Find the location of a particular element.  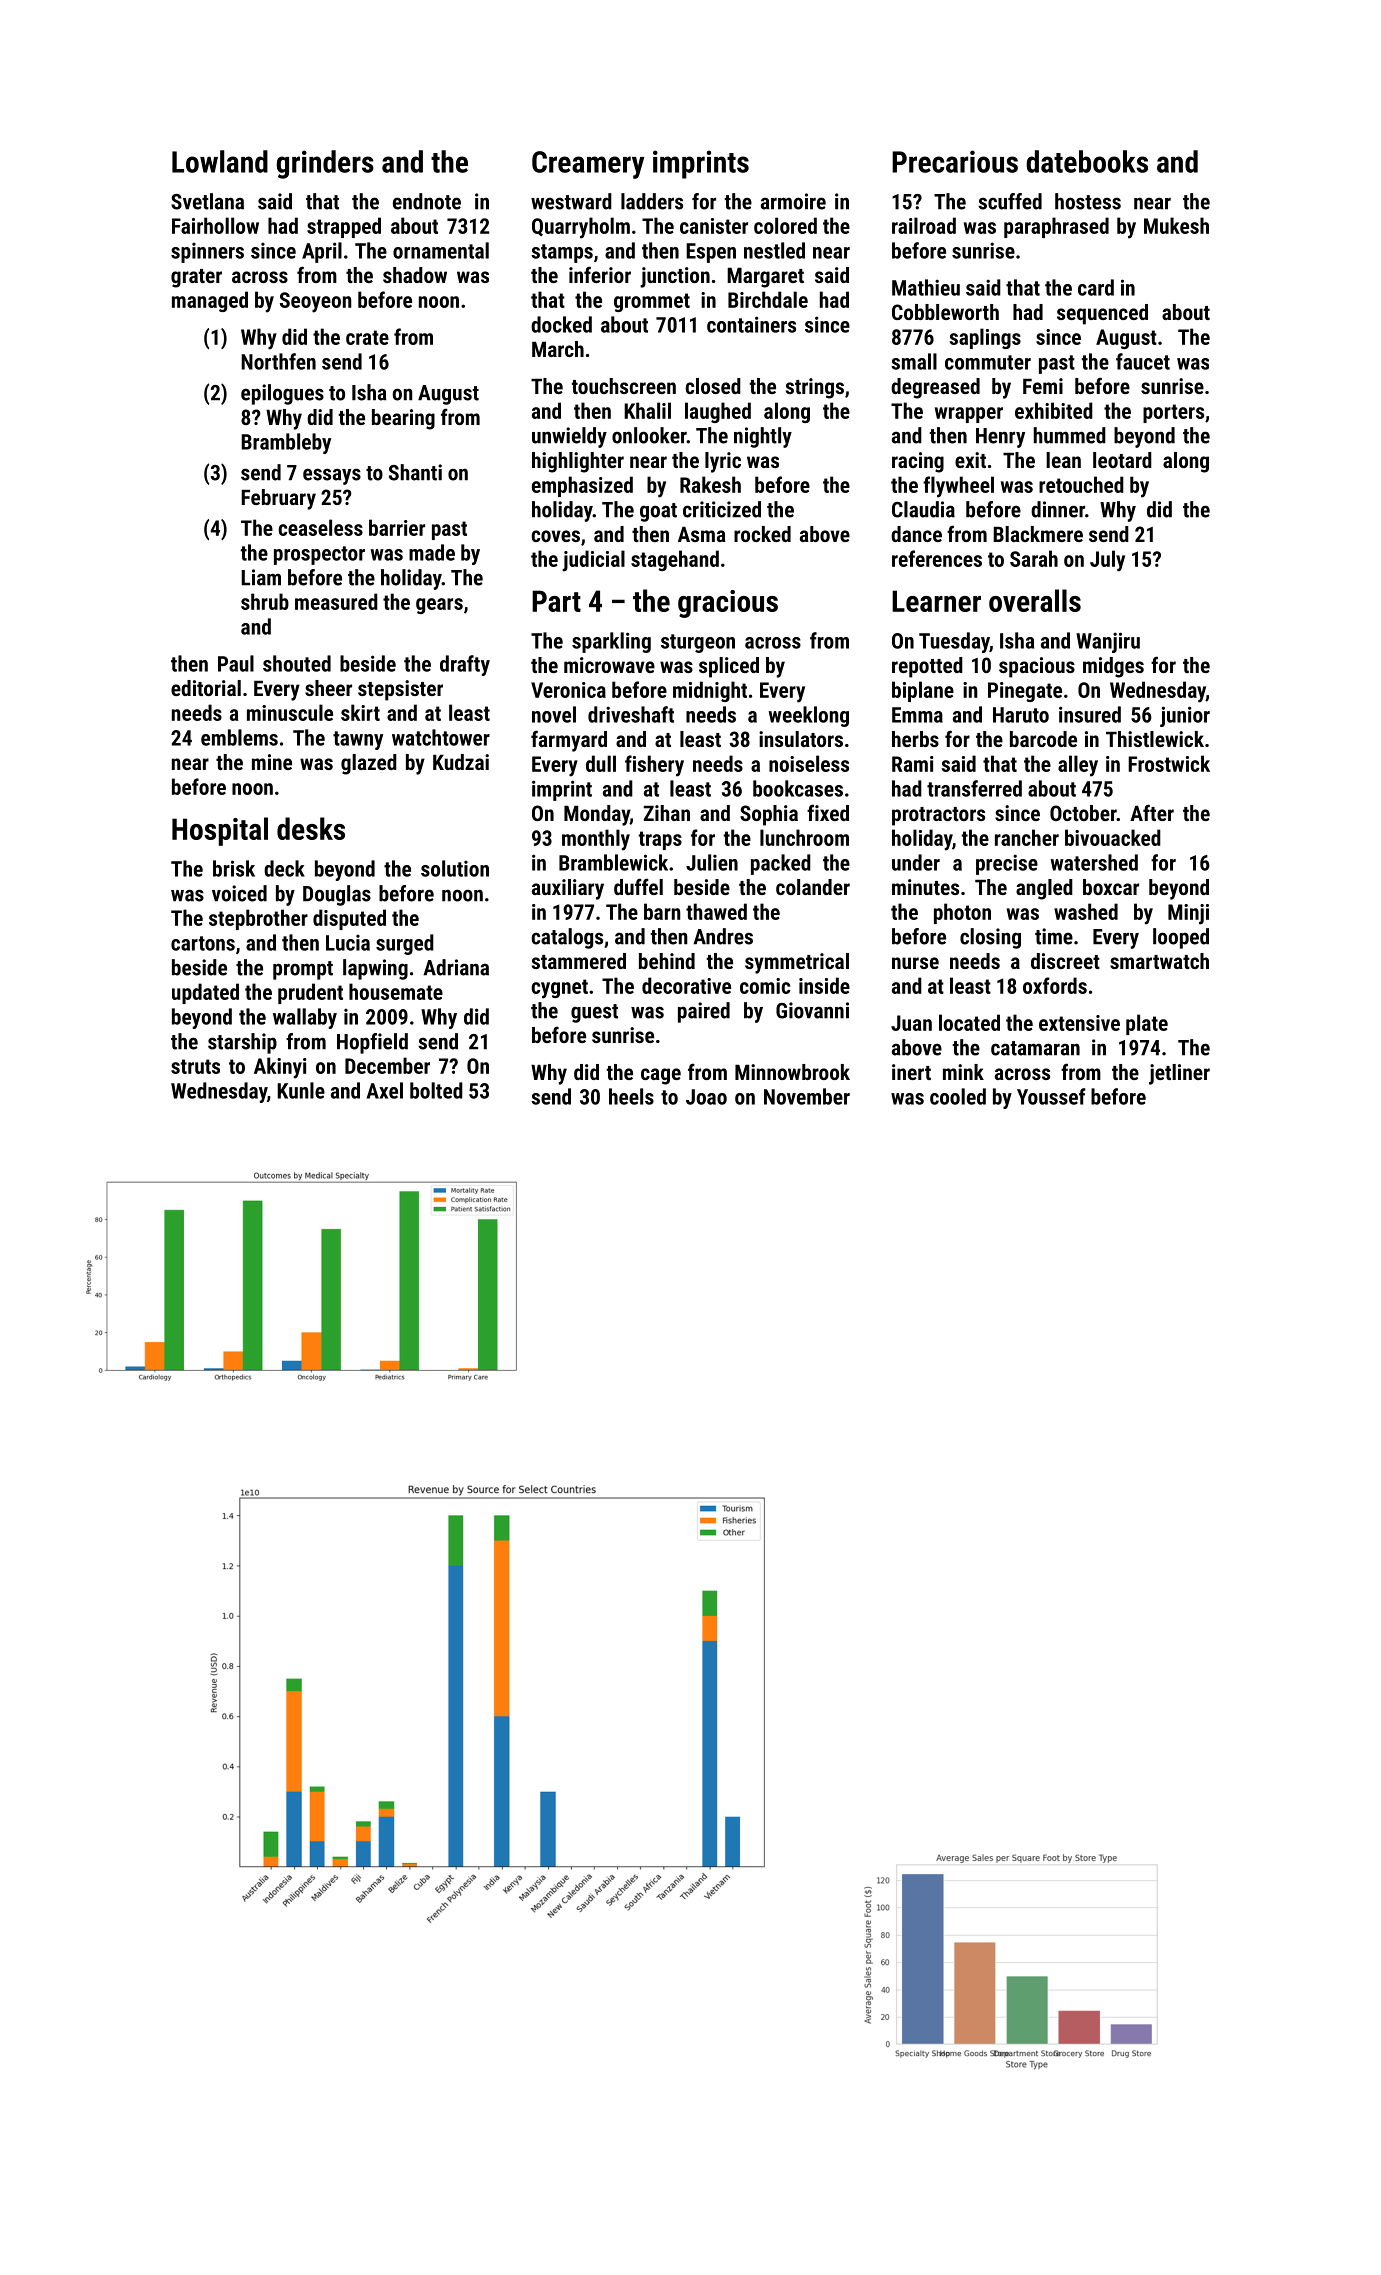

cartons is located at coordinates (203, 943).
